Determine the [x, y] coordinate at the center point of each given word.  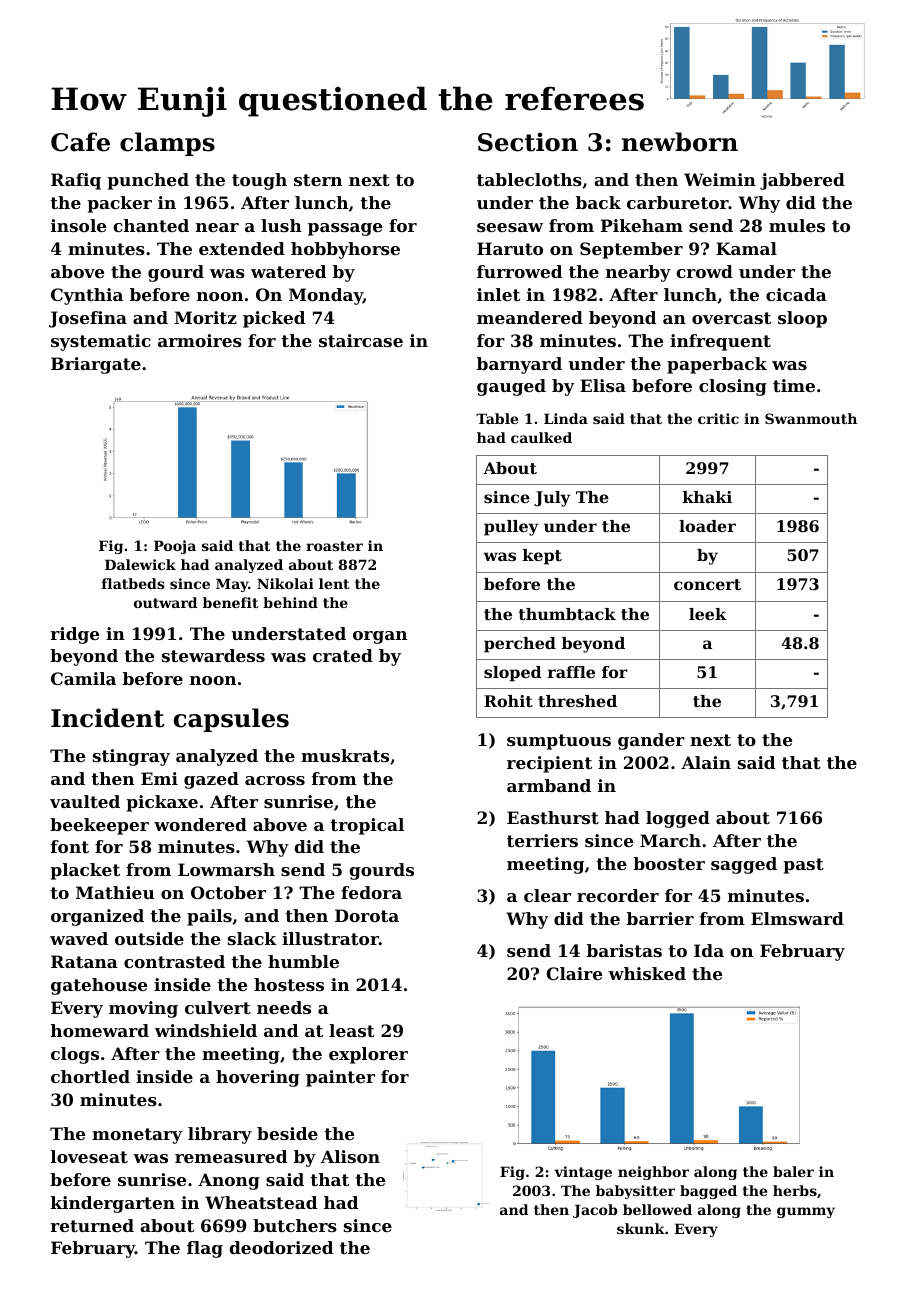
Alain [706, 762]
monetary [137, 1136]
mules [797, 225]
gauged [511, 387]
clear [547, 895]
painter [340, 1078]
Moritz [205, 317]
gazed [211, 780]
